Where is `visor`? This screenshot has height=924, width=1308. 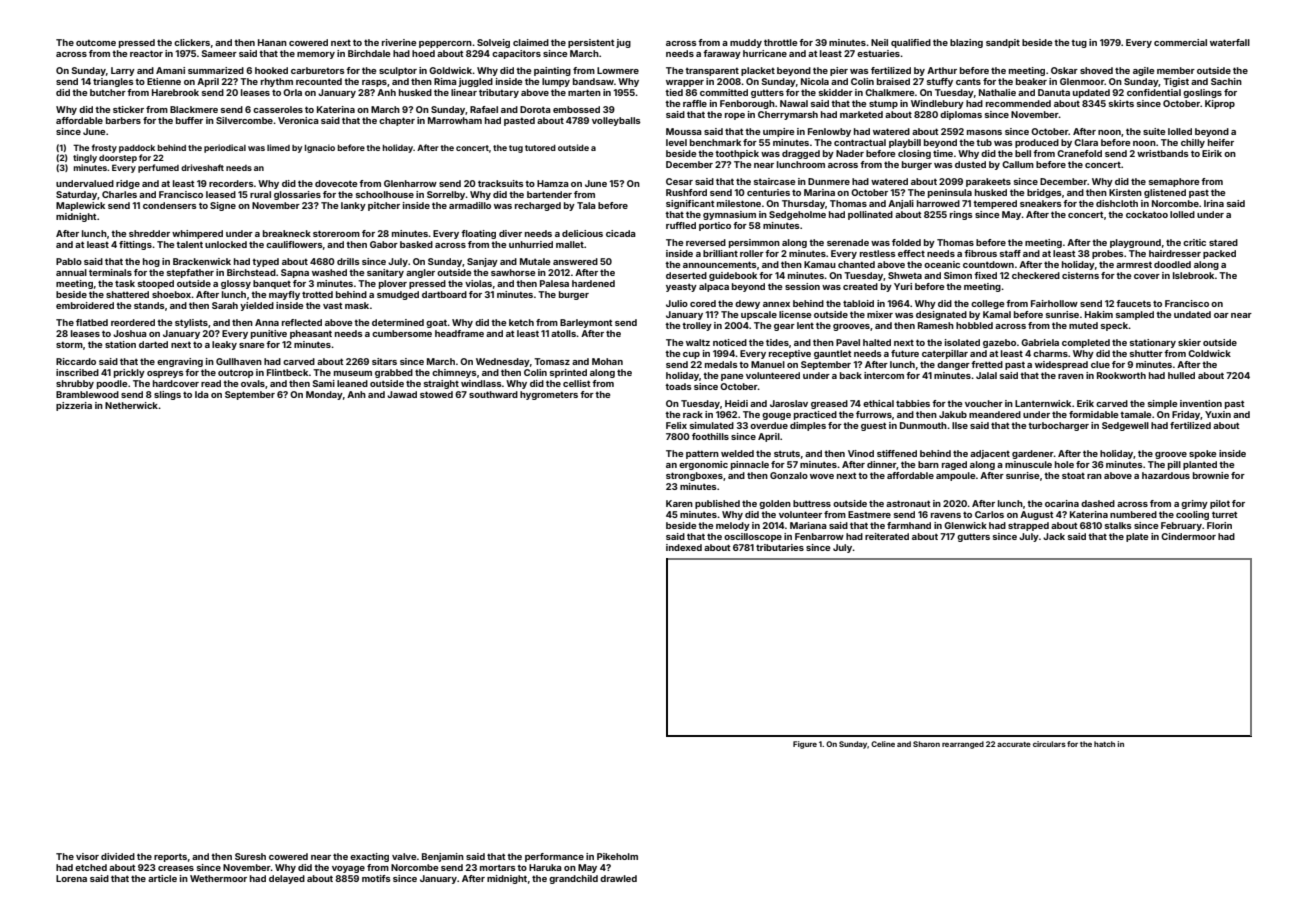 visor is located at coordinates (87, 856).
